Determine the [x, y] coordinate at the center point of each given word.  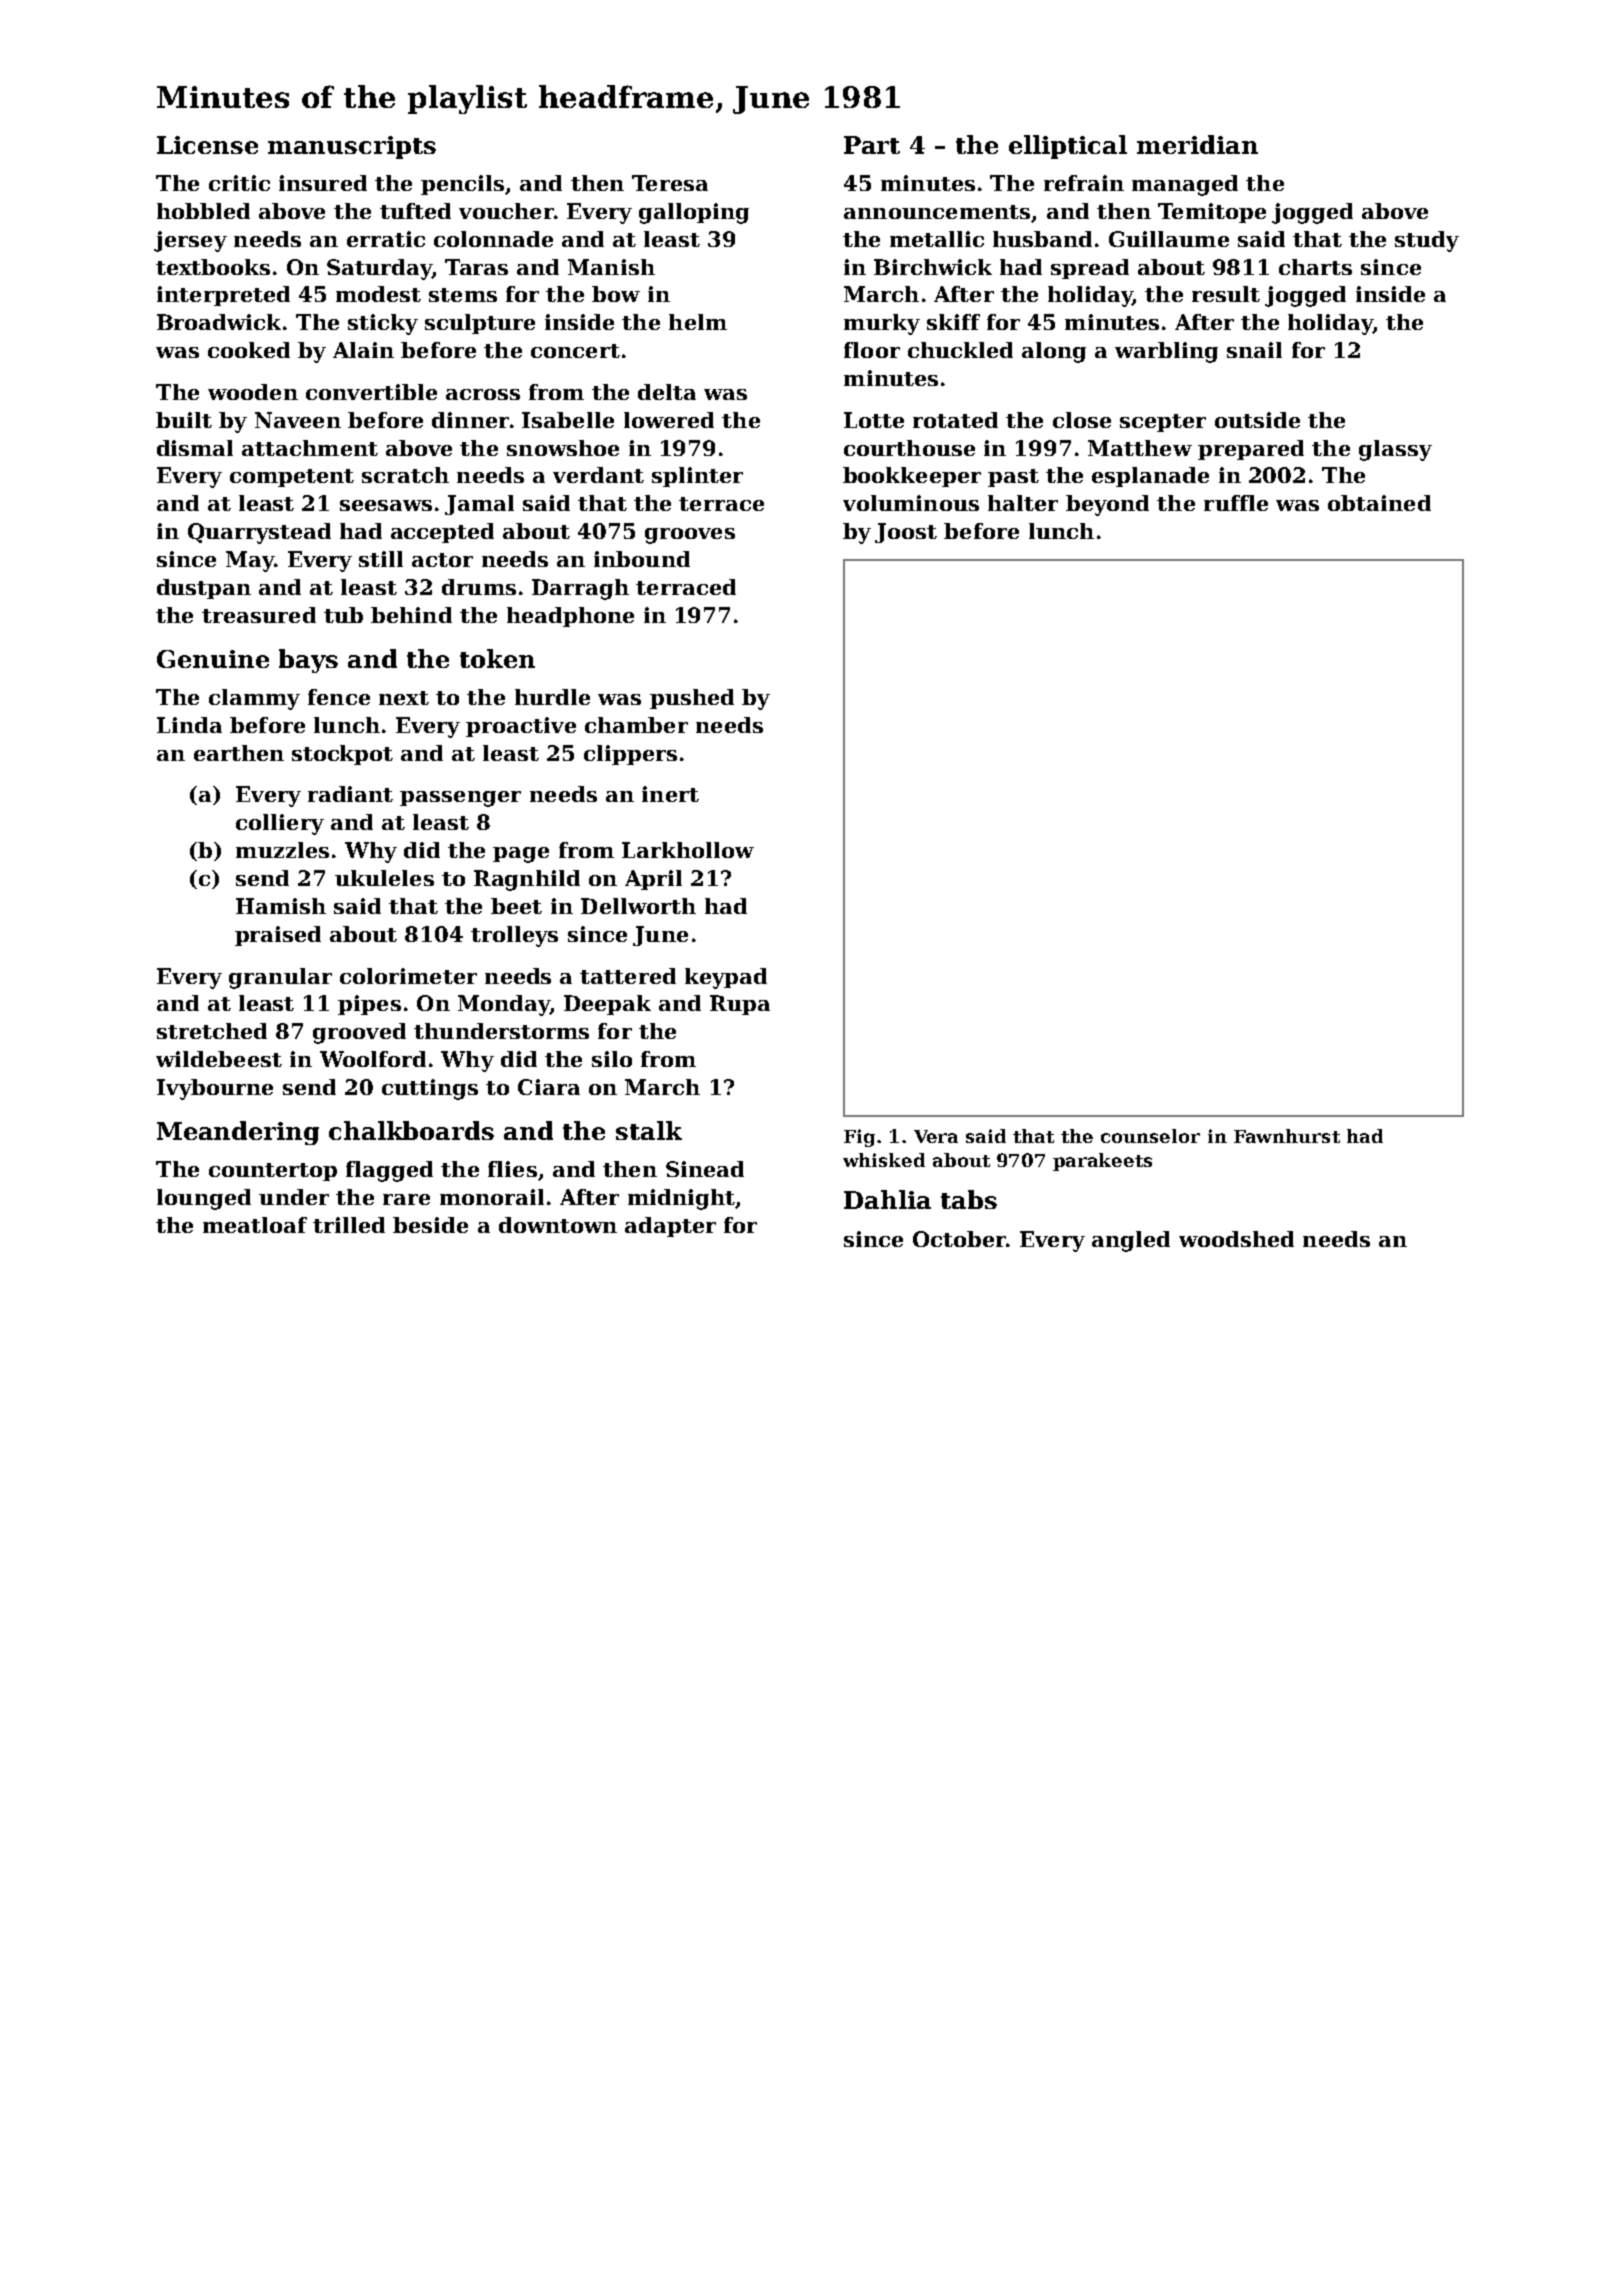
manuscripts [352, 147]
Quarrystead [259, 533]
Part [872, 145]
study [1427, 241]
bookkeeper [912, 477]
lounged [204, 1199]
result [1226, 294]
